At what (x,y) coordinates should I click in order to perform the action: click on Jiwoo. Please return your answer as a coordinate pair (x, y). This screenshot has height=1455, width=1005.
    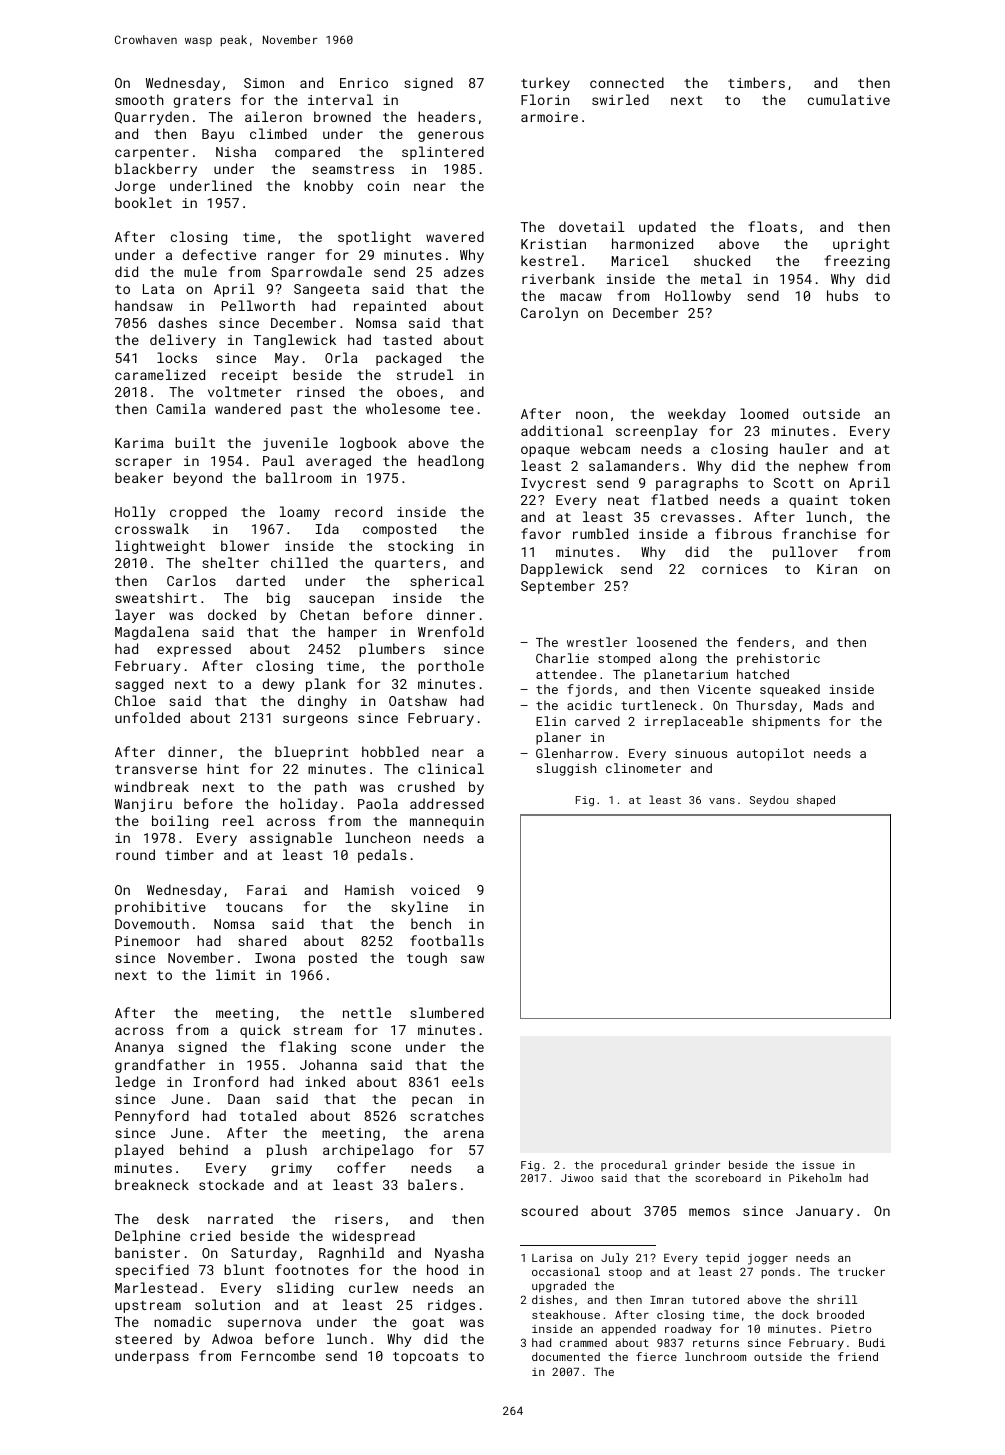
    Looking at the image, I should click on (577, 1178).
